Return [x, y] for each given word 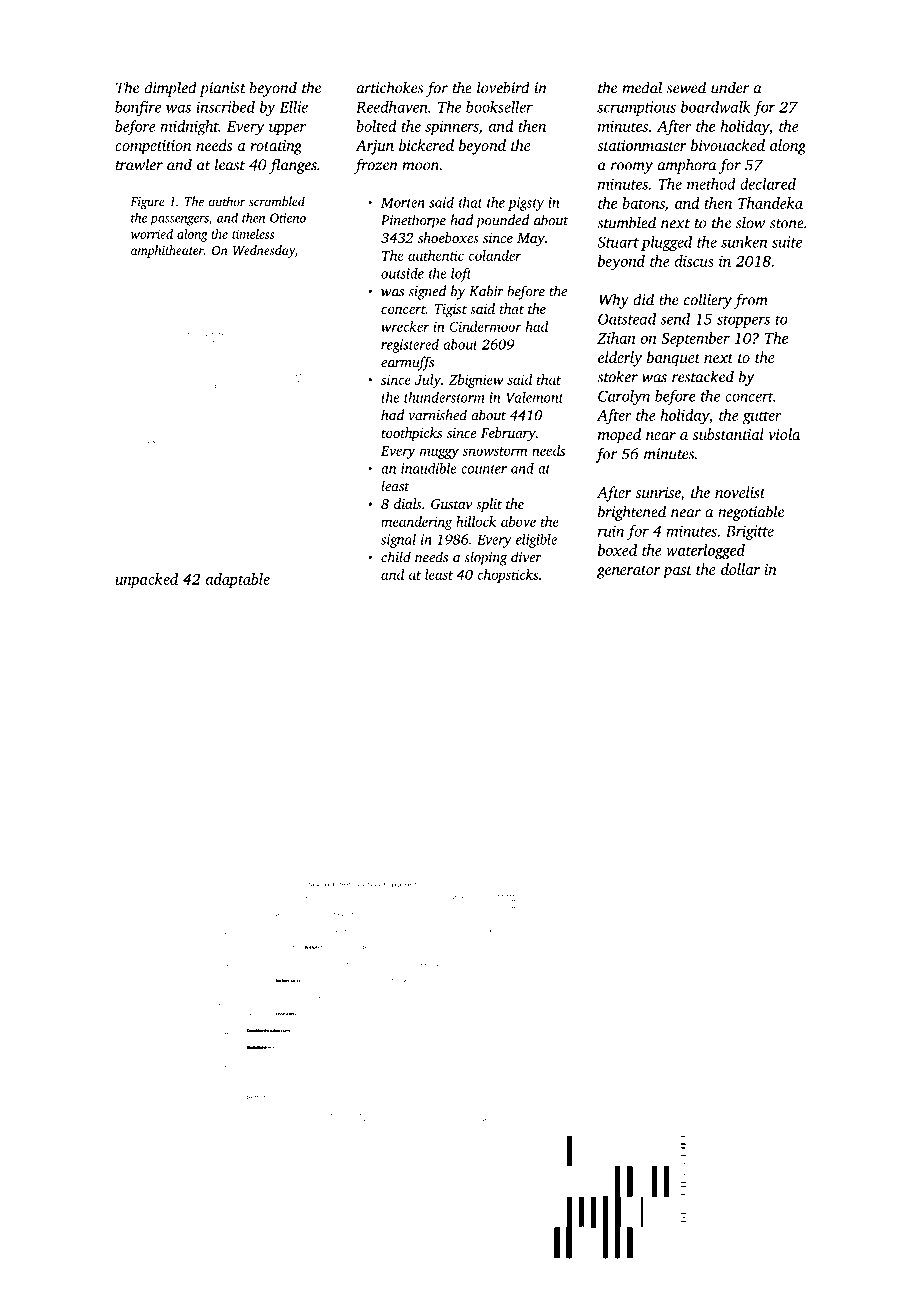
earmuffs [407, 363]
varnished [437, 415]
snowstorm [495, 451]
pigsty [526, 204]
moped [619, 436]
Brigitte [750, 532]
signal [398, 540]
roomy [632, 168]
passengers [179, 221]
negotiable [751, 513]
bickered [426, 145]
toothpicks [411, 434]
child [396, 557]
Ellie [294, 107]
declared [768, 184]
